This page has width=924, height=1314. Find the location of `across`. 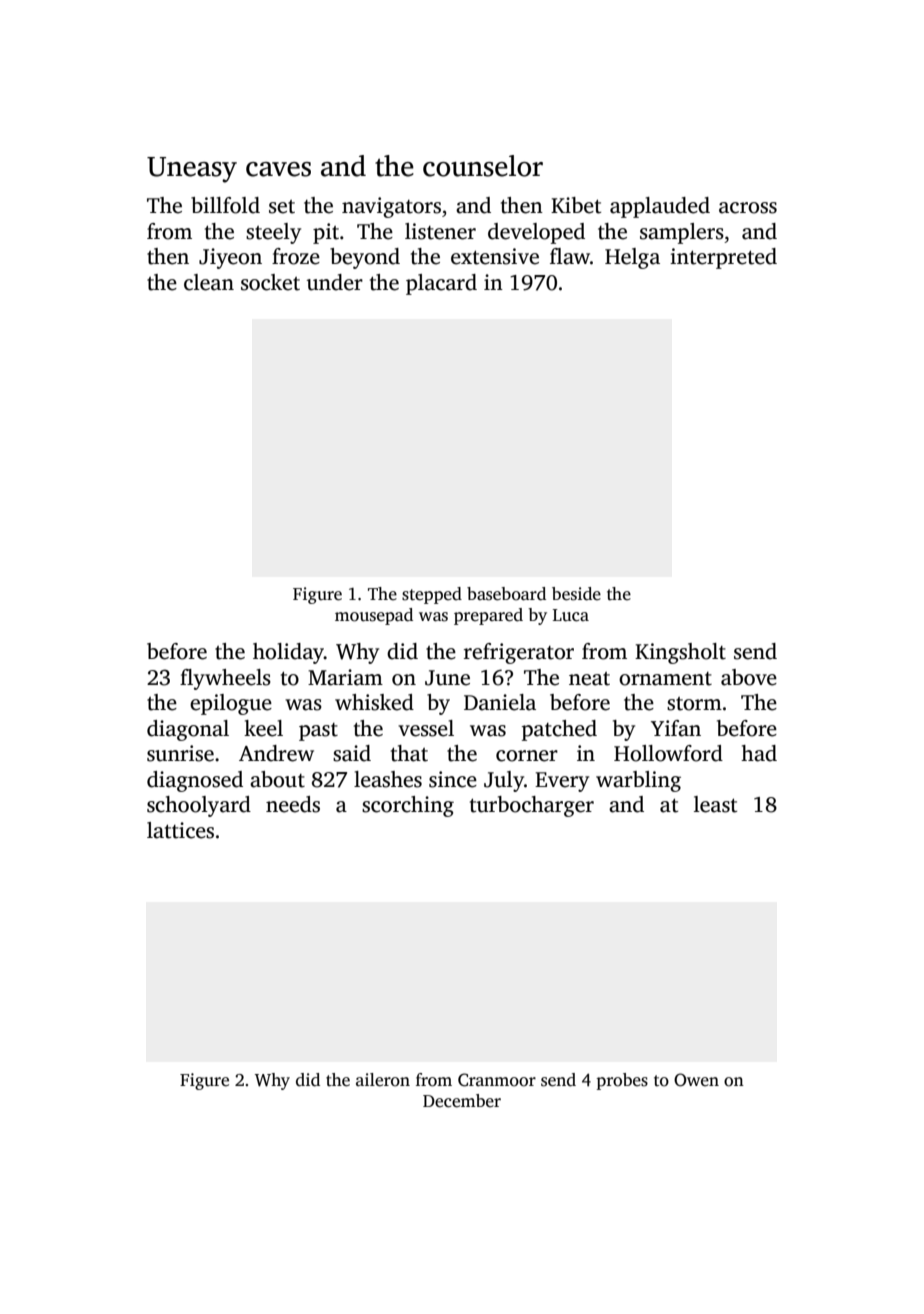

across is located at coordinates (748, 208).
